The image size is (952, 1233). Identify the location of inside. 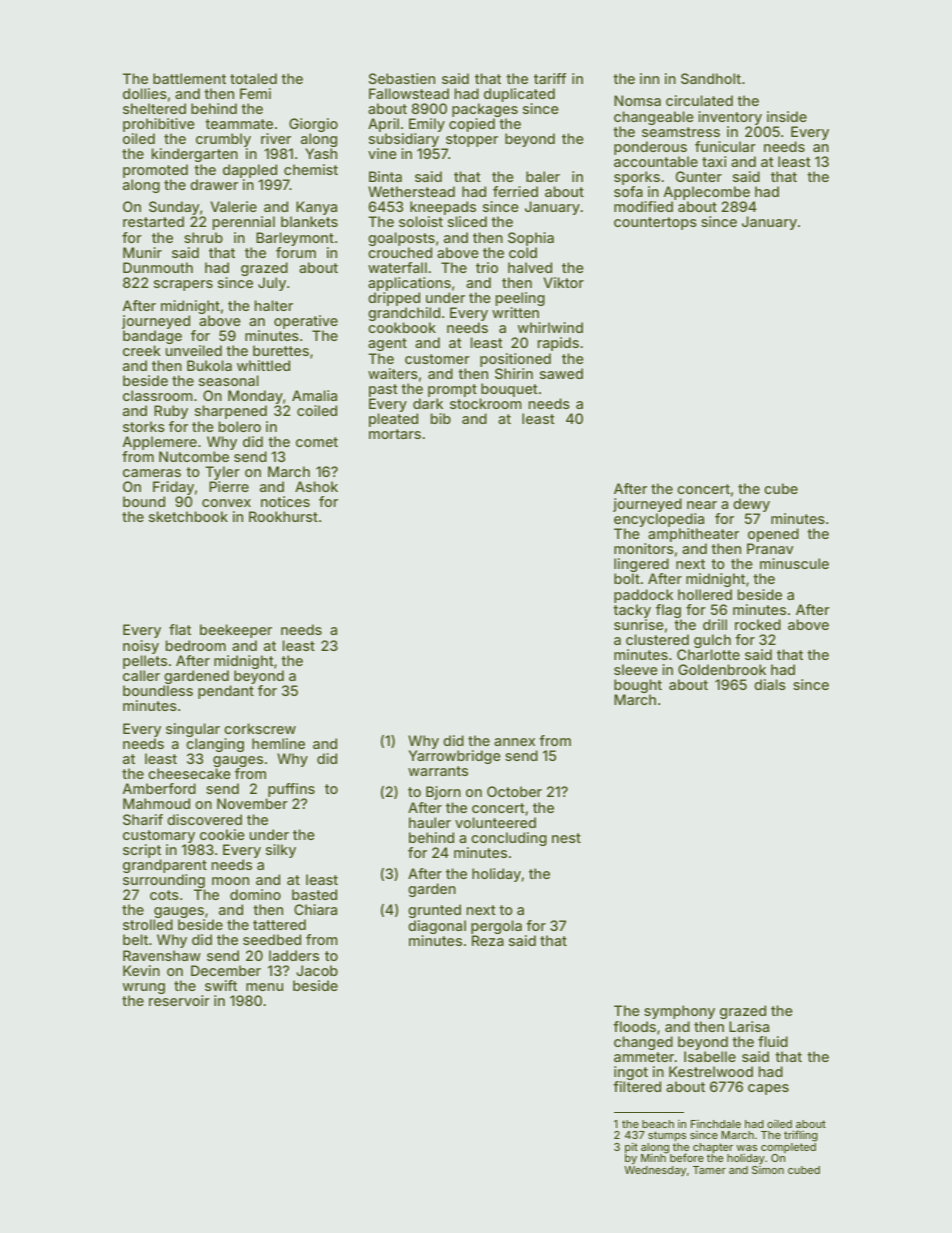
(787, 116).
